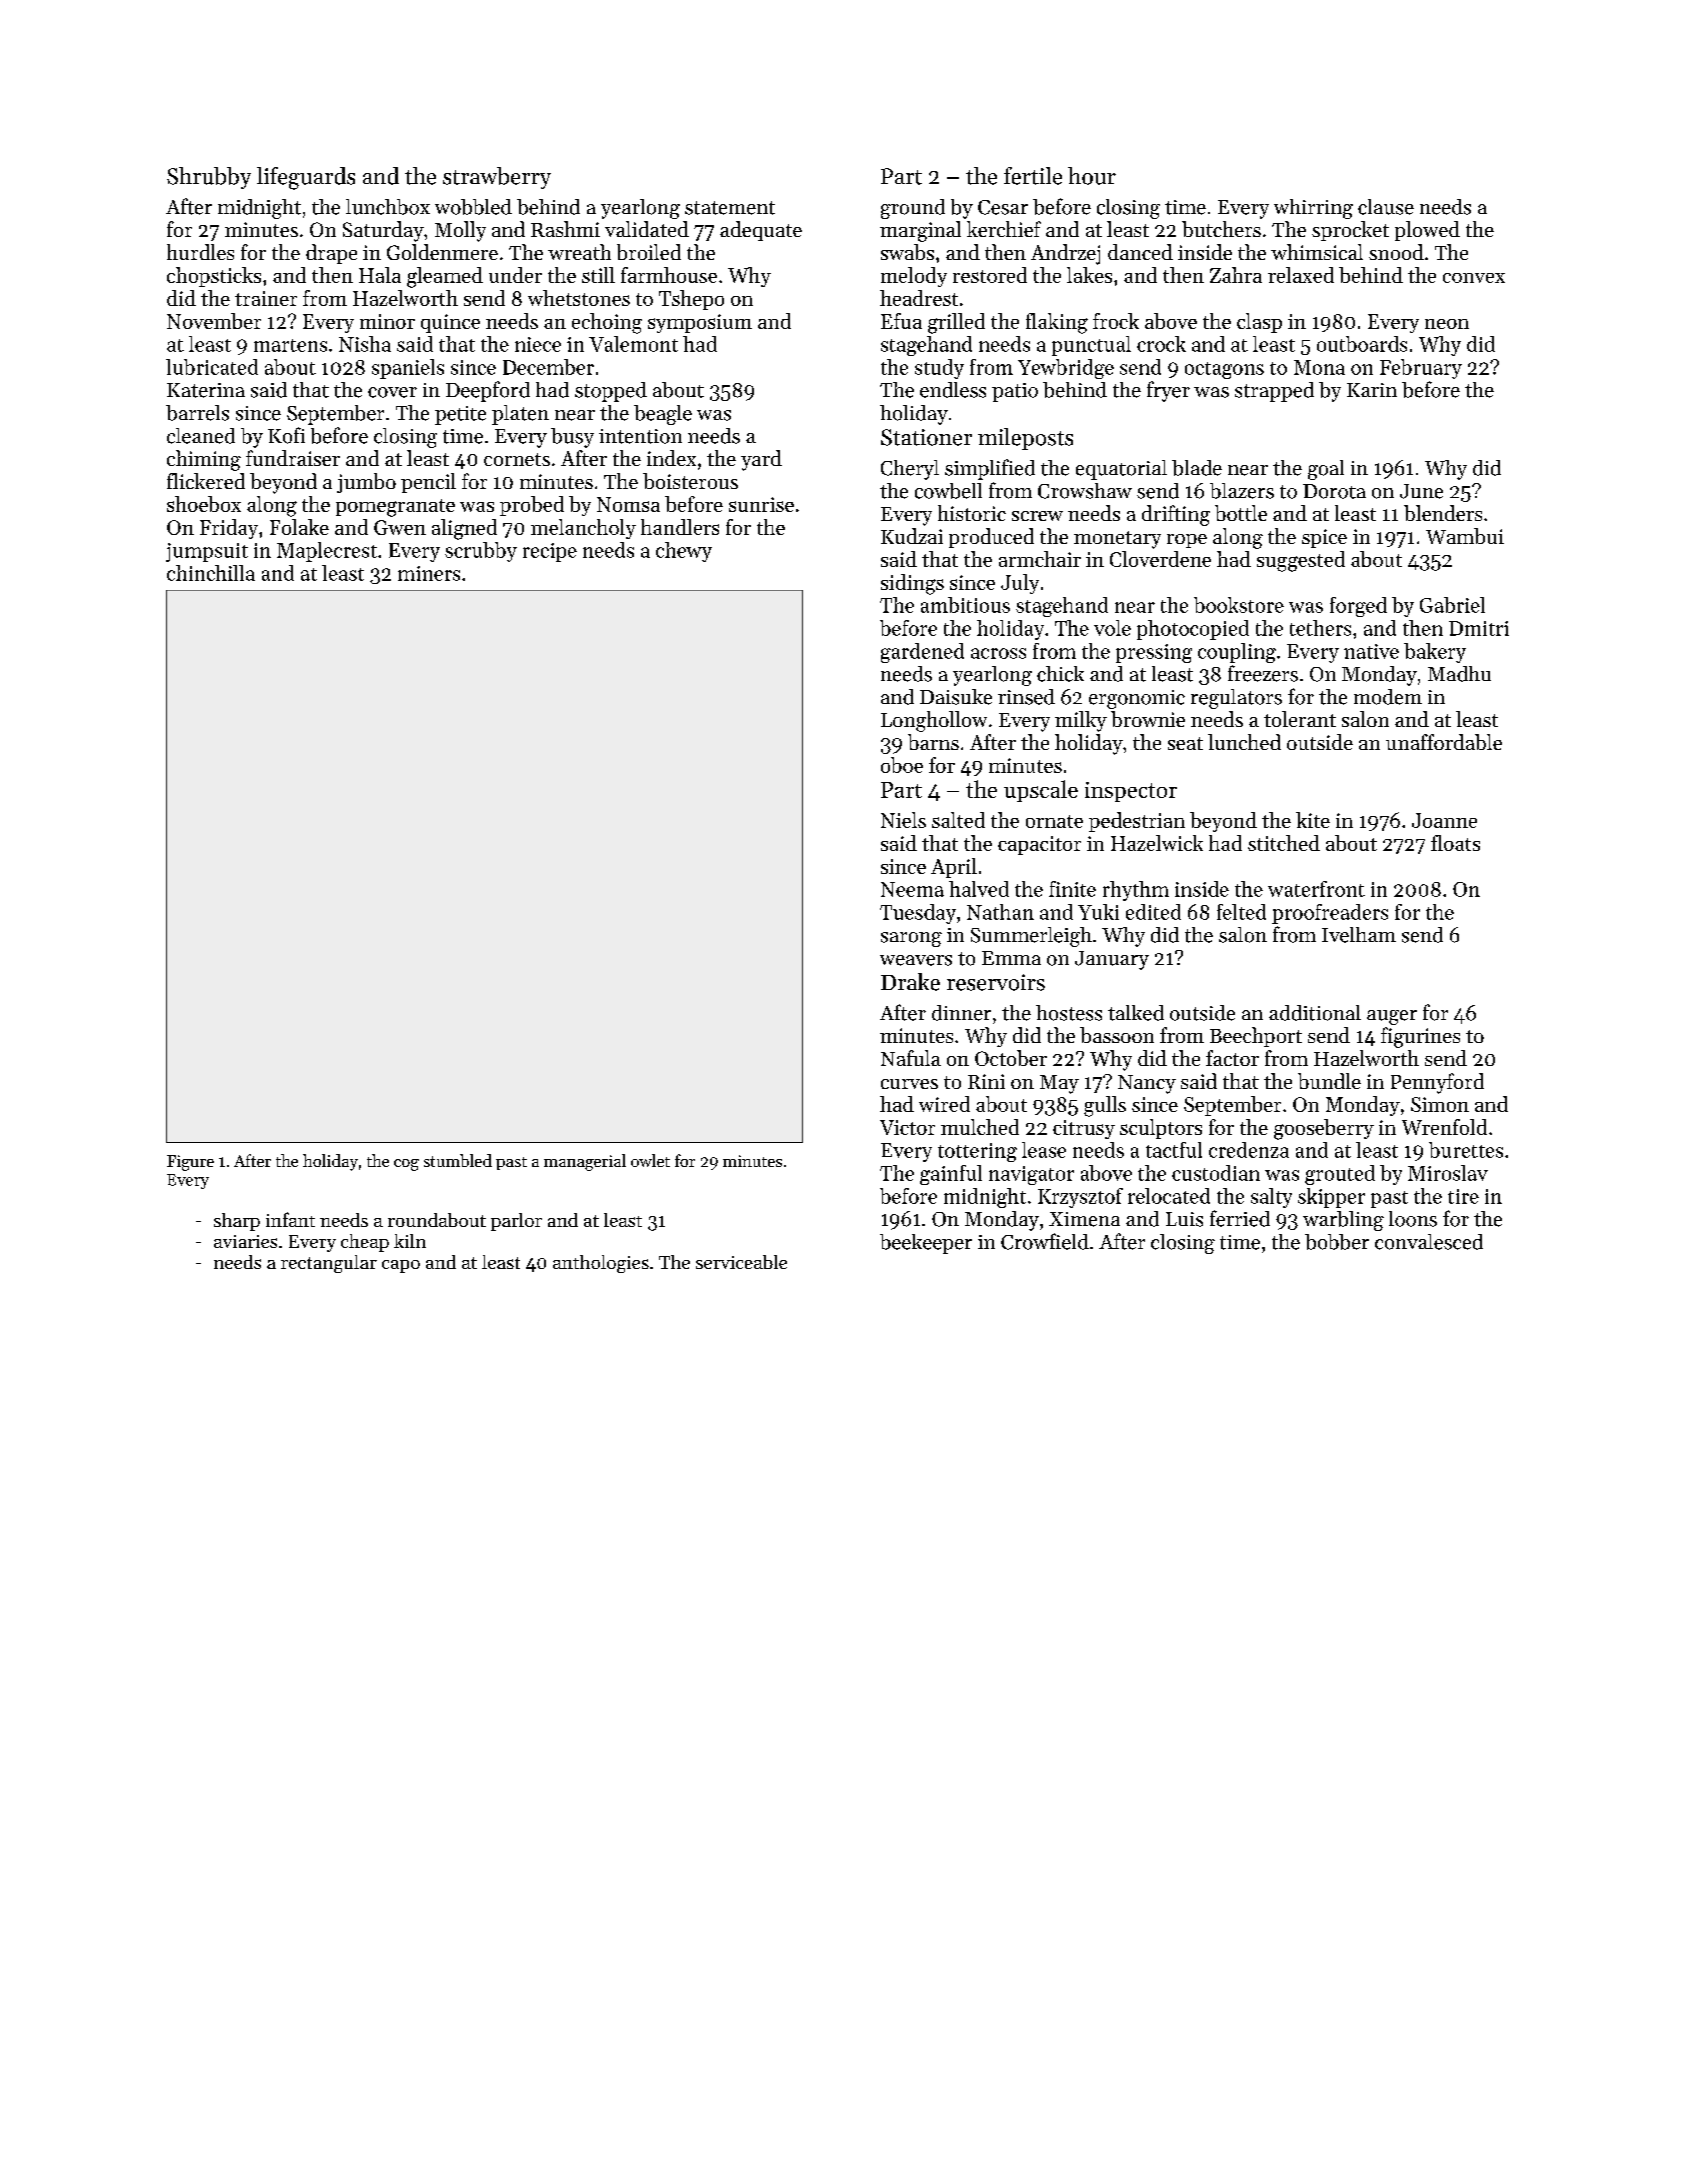  I want to click on lubricated, so click(212, 367).
